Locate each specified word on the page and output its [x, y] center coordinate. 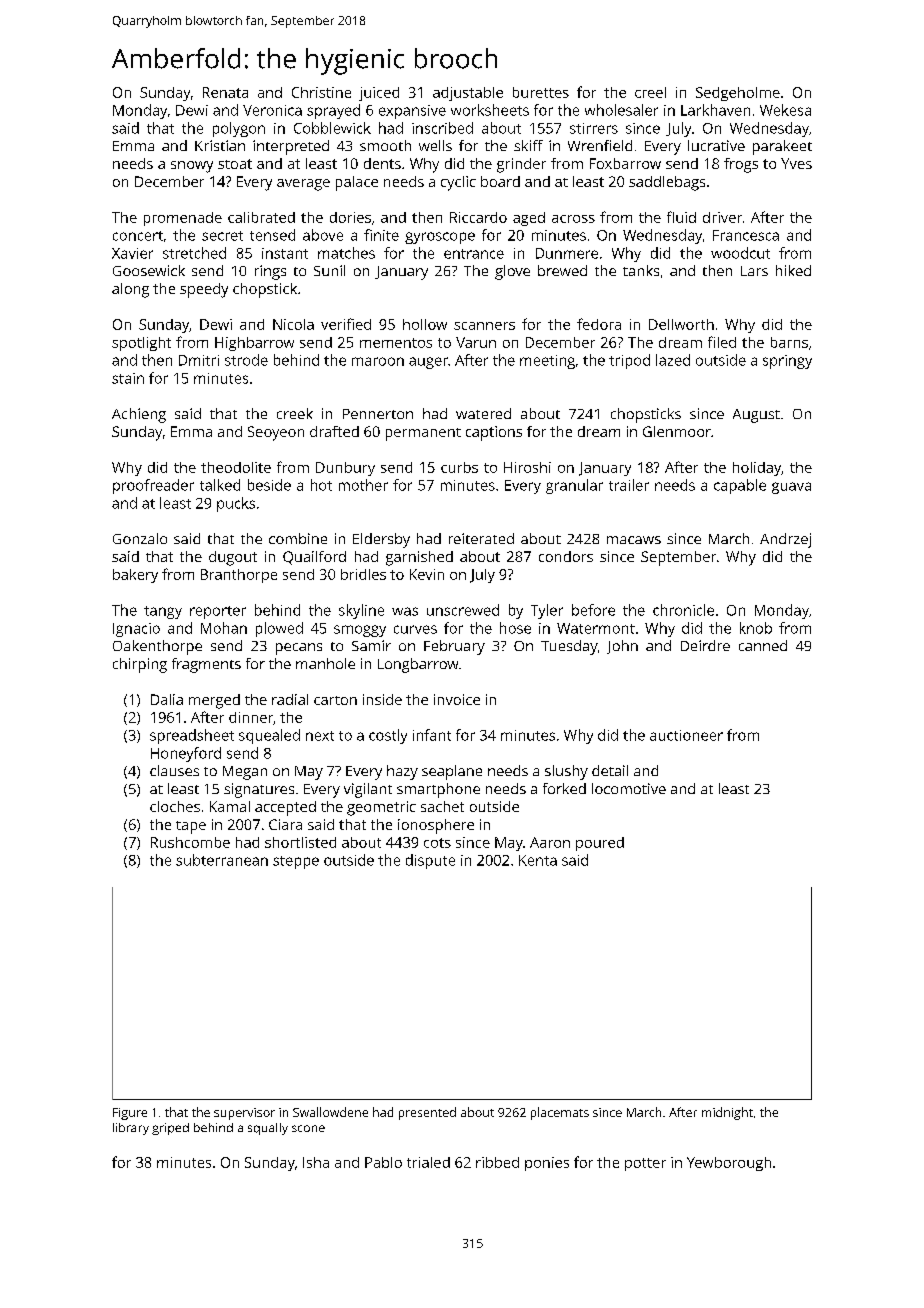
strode [246, 360]
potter [645, 1164]
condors [566, 556]
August [756, 416]
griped [170, 1129]
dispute [430, 861]
